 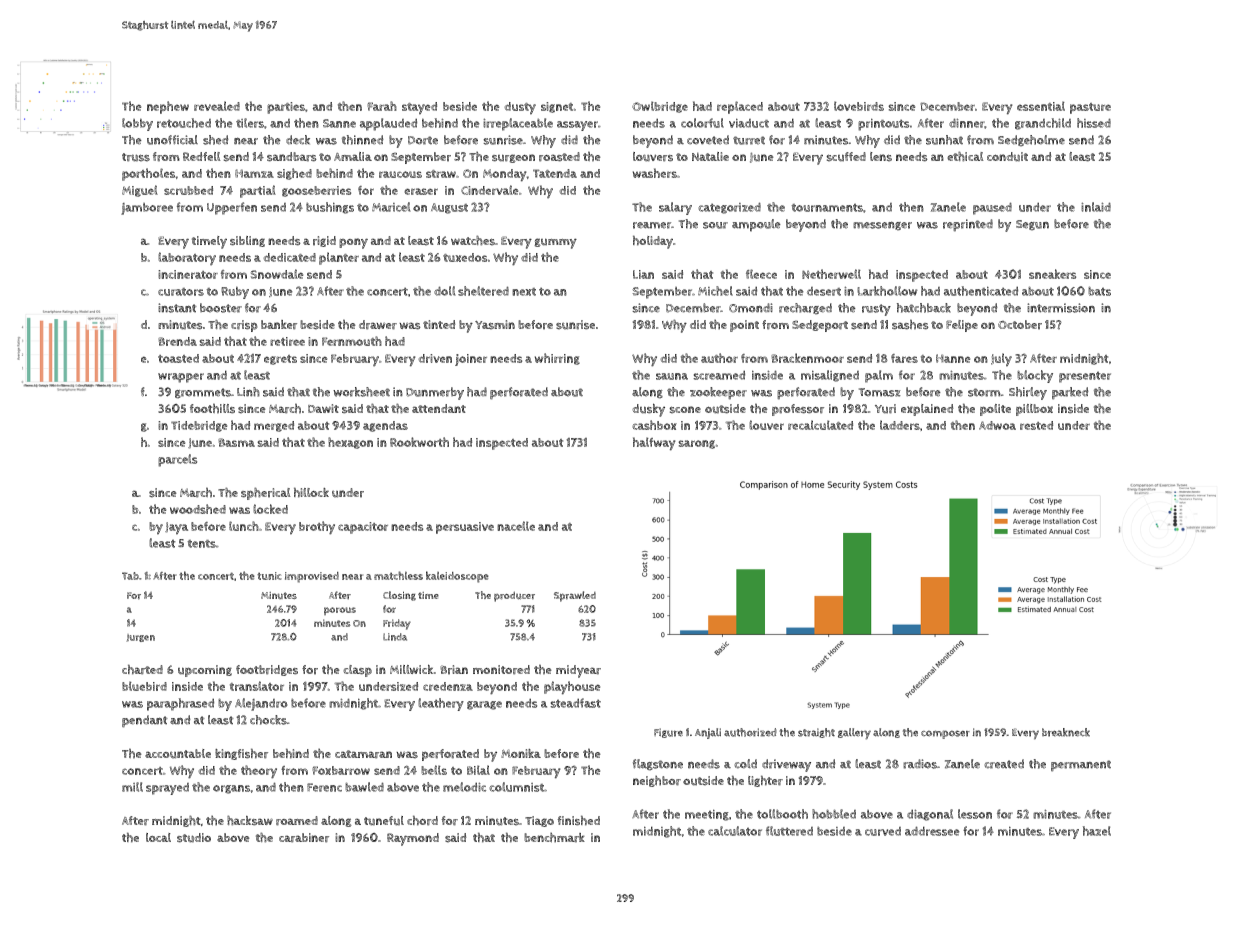 I want to click on straight, so click(x=816, y=733).
